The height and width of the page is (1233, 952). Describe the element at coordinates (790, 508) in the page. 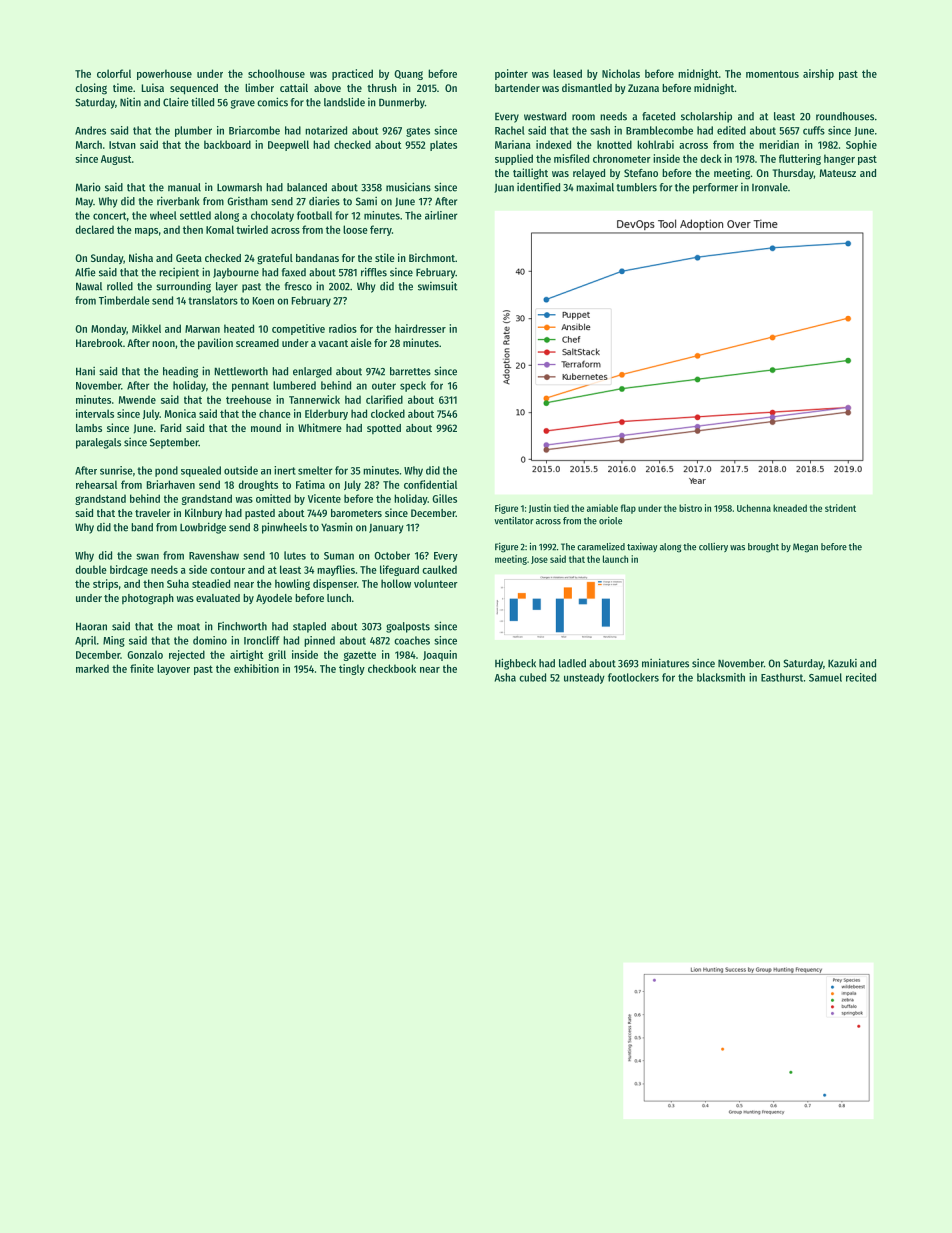

I see `kneaded` at that location.
